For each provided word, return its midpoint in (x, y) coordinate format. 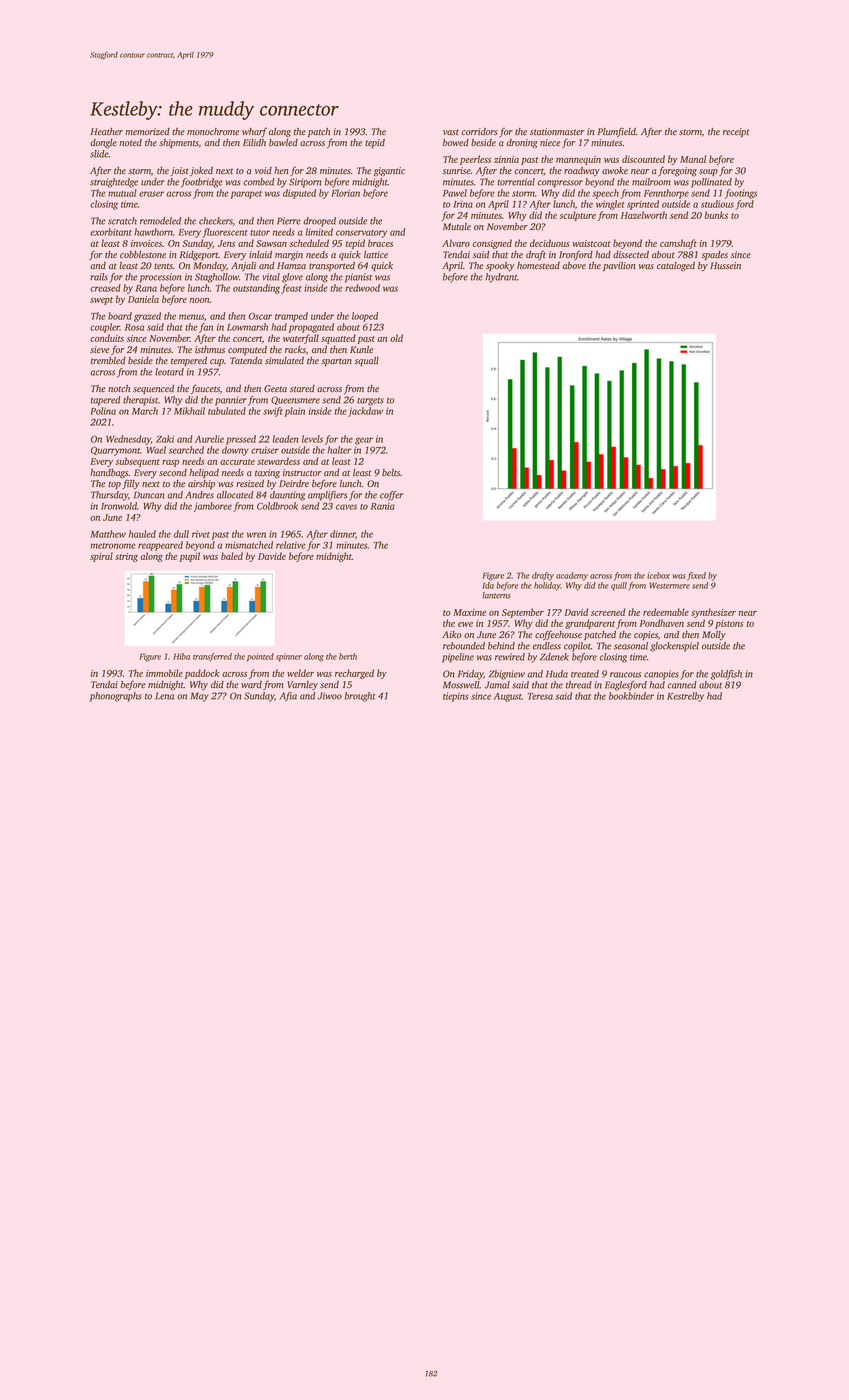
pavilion (619, 266)
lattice (376, 254)
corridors (479, 131)
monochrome (213, 131)
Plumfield (616, 132)
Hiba (181, 656)
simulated (284, 360)
